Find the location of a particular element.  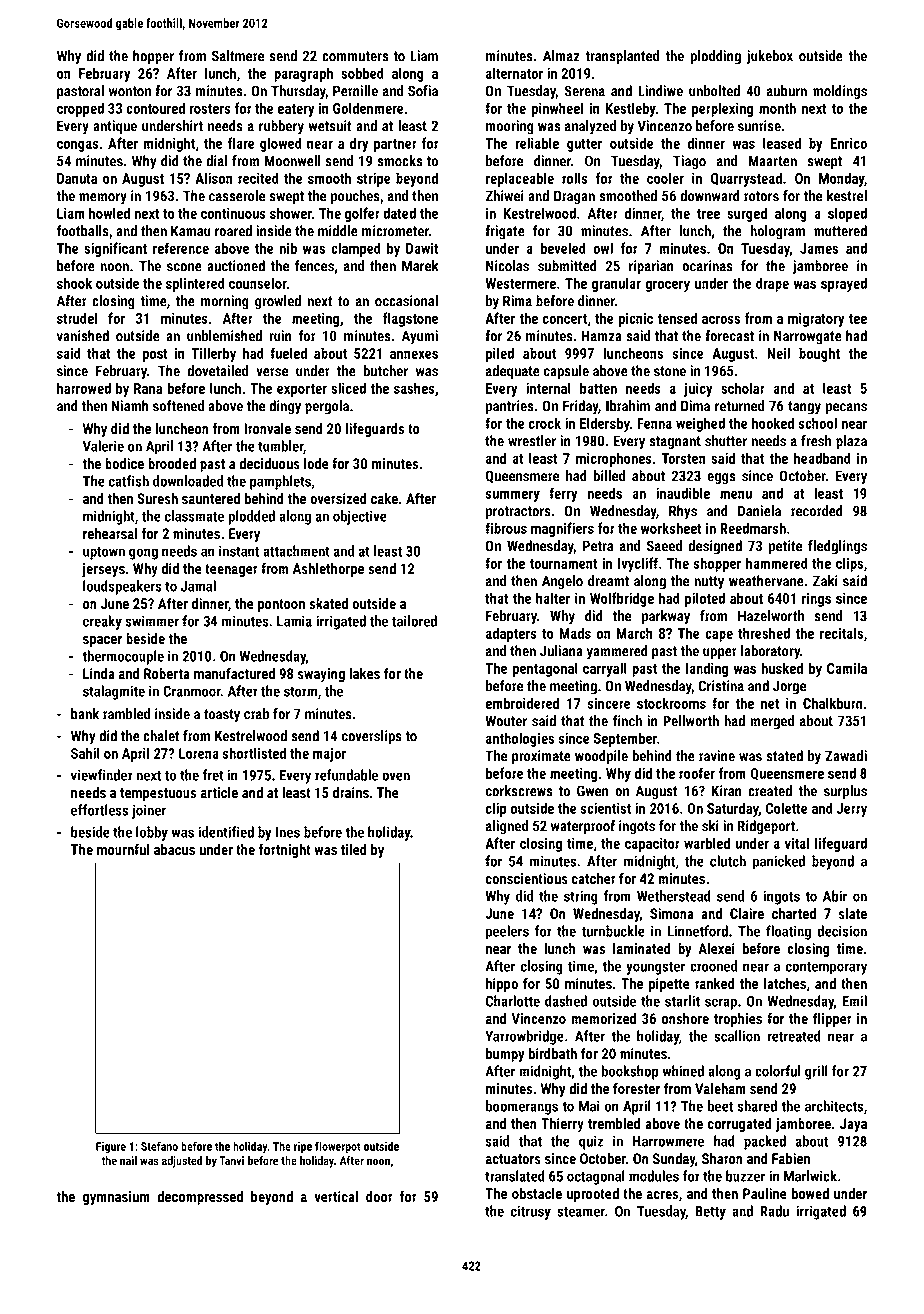

Tanvi is located at coordinates (231, 1160).
